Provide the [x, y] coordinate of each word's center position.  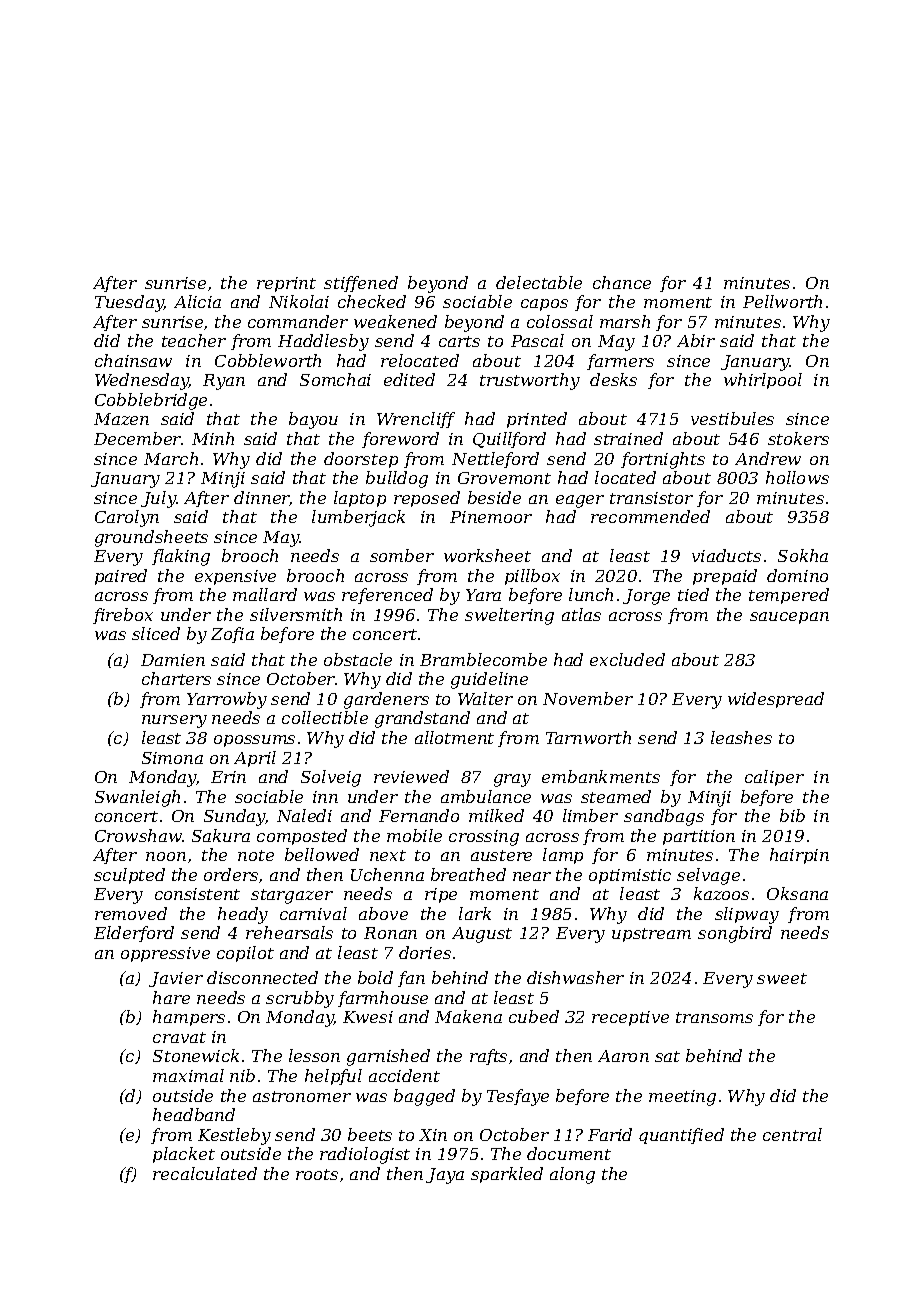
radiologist [365, 1155]
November [588, 698]
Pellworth [782, 301]
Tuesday [129, 303]
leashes [741, 737]
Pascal [537, 340]
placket [184, 1155]
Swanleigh [137, 798]
